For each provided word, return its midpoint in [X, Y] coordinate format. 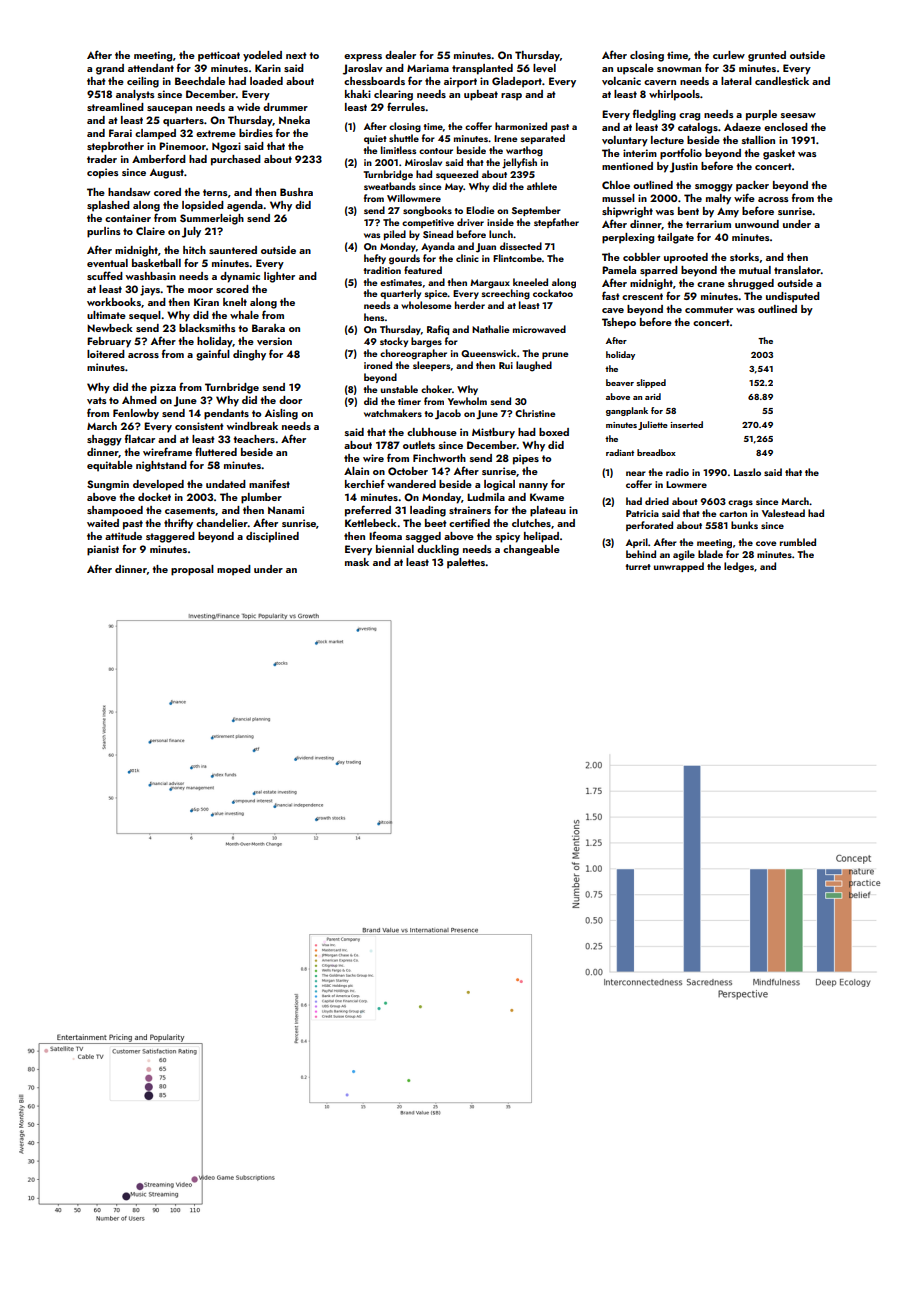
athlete [542, 186]
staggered [170, 537]
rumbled [798, 542]
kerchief [365, 483]
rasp [511, 97]
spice [436, 294]
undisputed [793, 297]
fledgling [654, 115]
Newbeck [110, 328]
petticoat [219, 56]
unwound [757, 224]
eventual [107, 263]
